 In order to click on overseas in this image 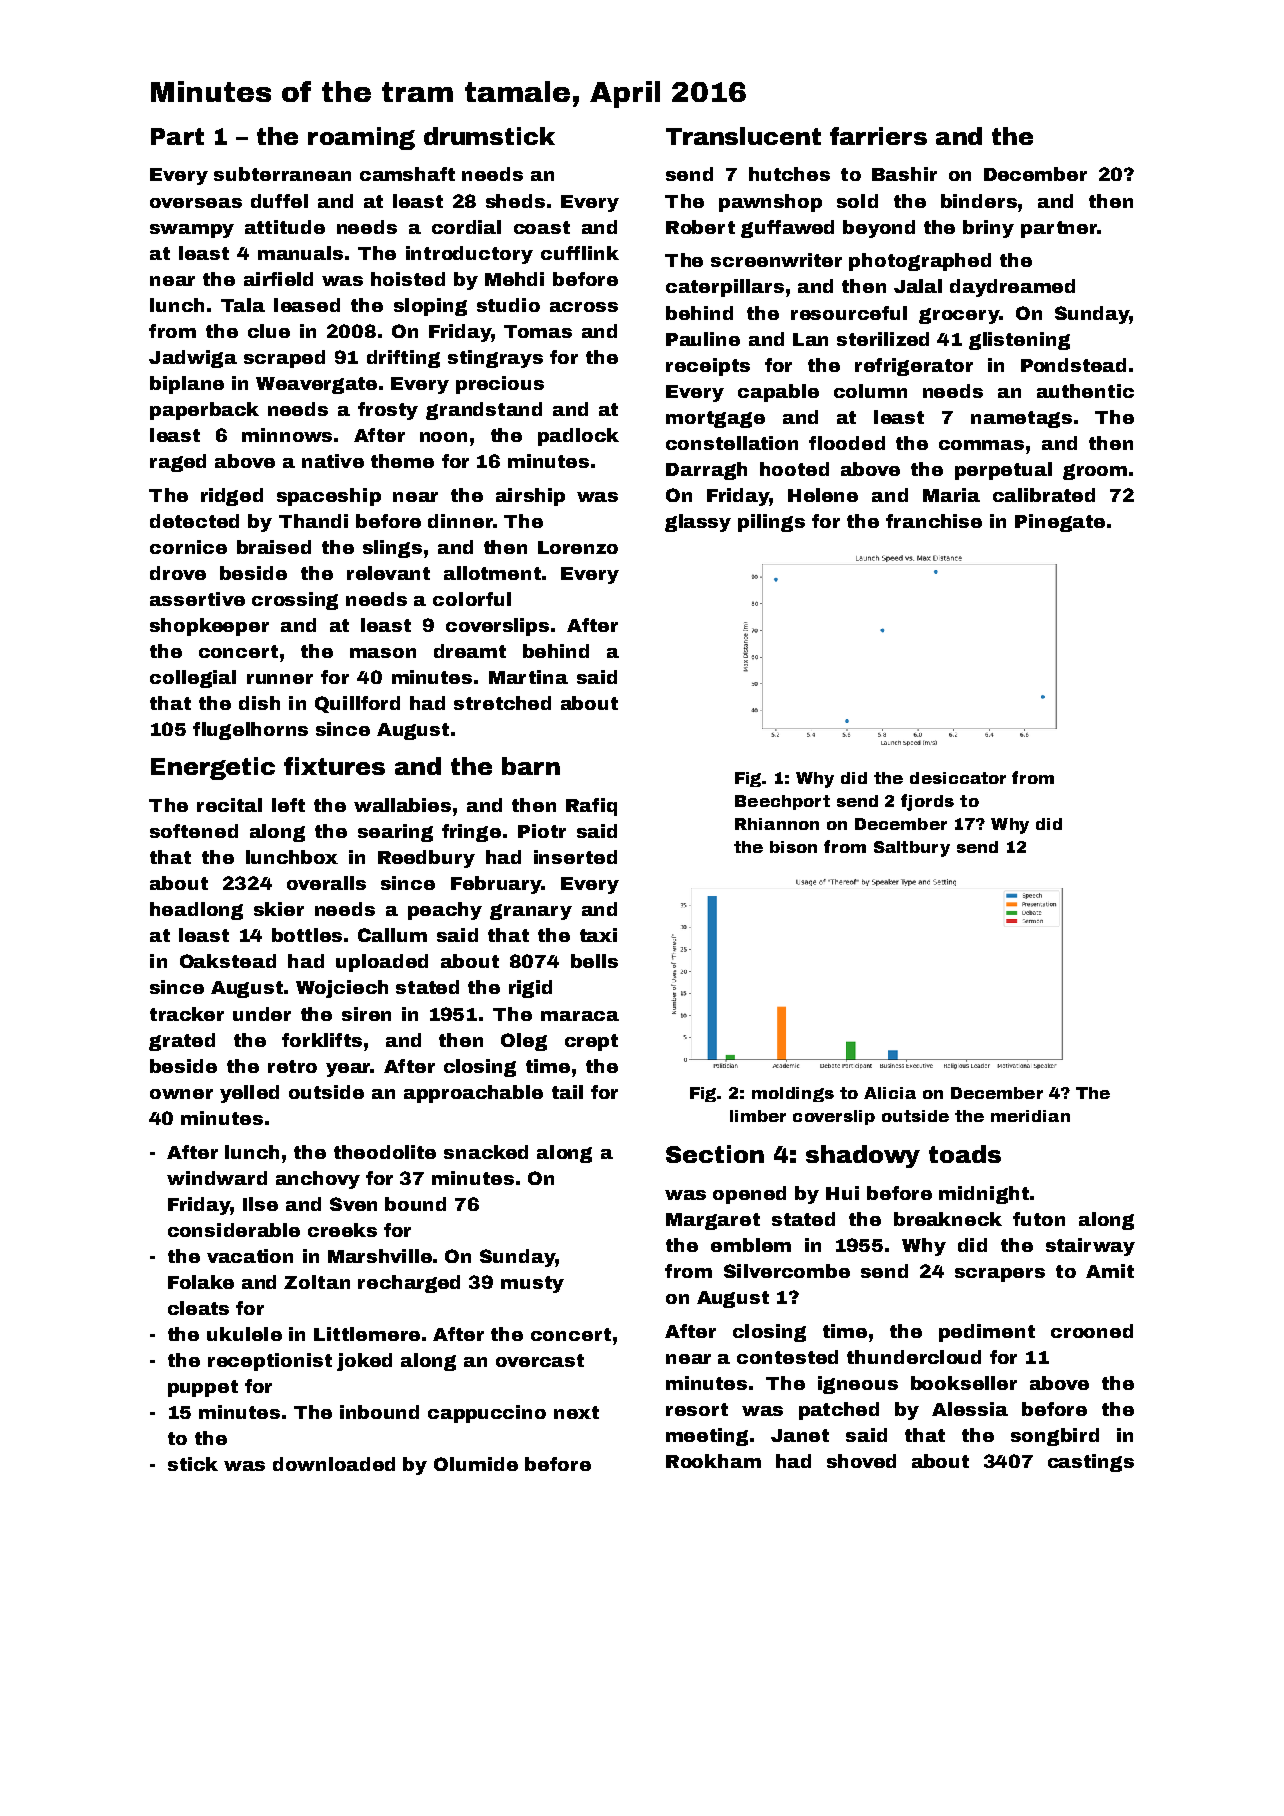, I will do `click(196, 203)`.
